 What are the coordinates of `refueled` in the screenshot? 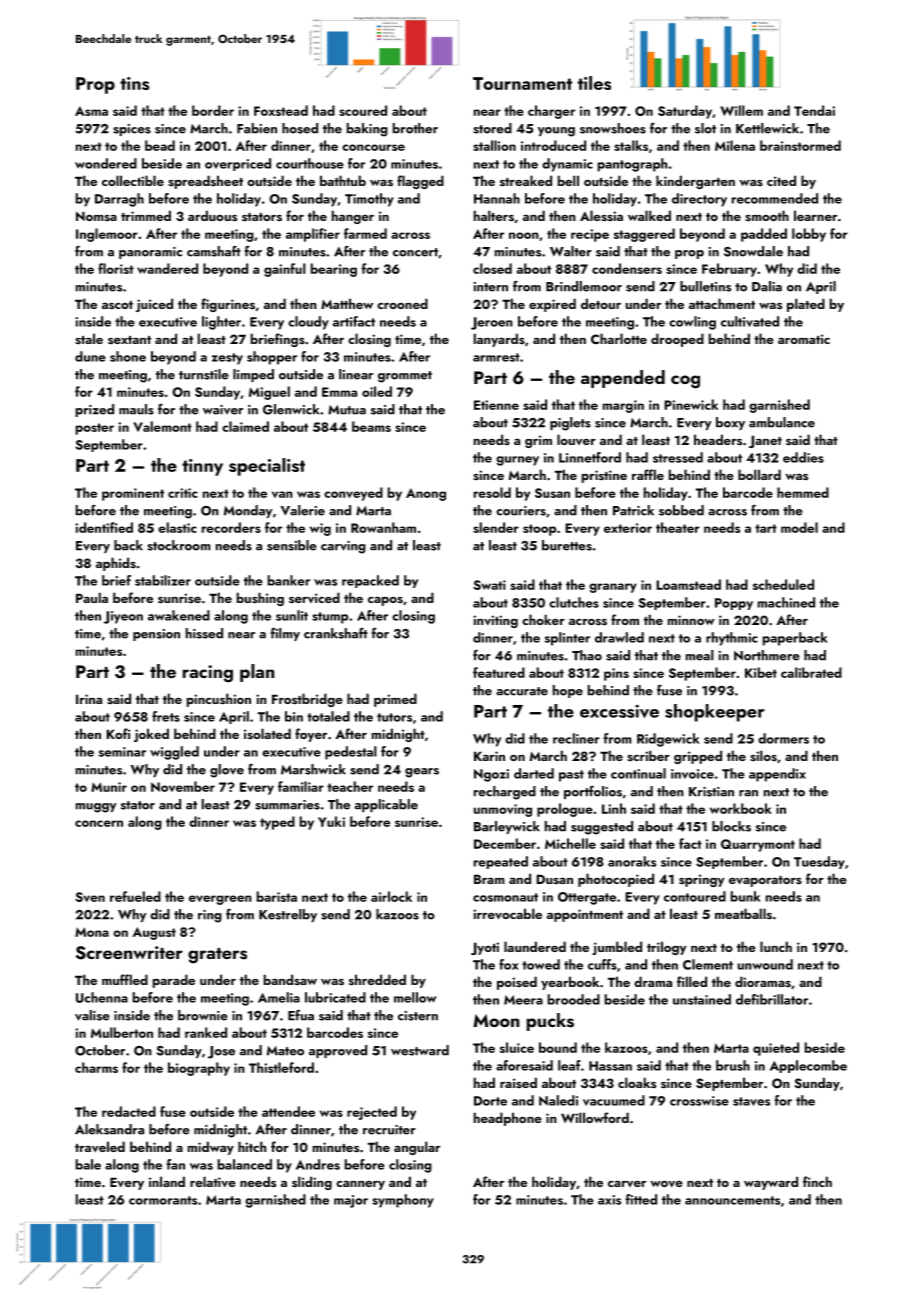 It's located at (135, 896).
